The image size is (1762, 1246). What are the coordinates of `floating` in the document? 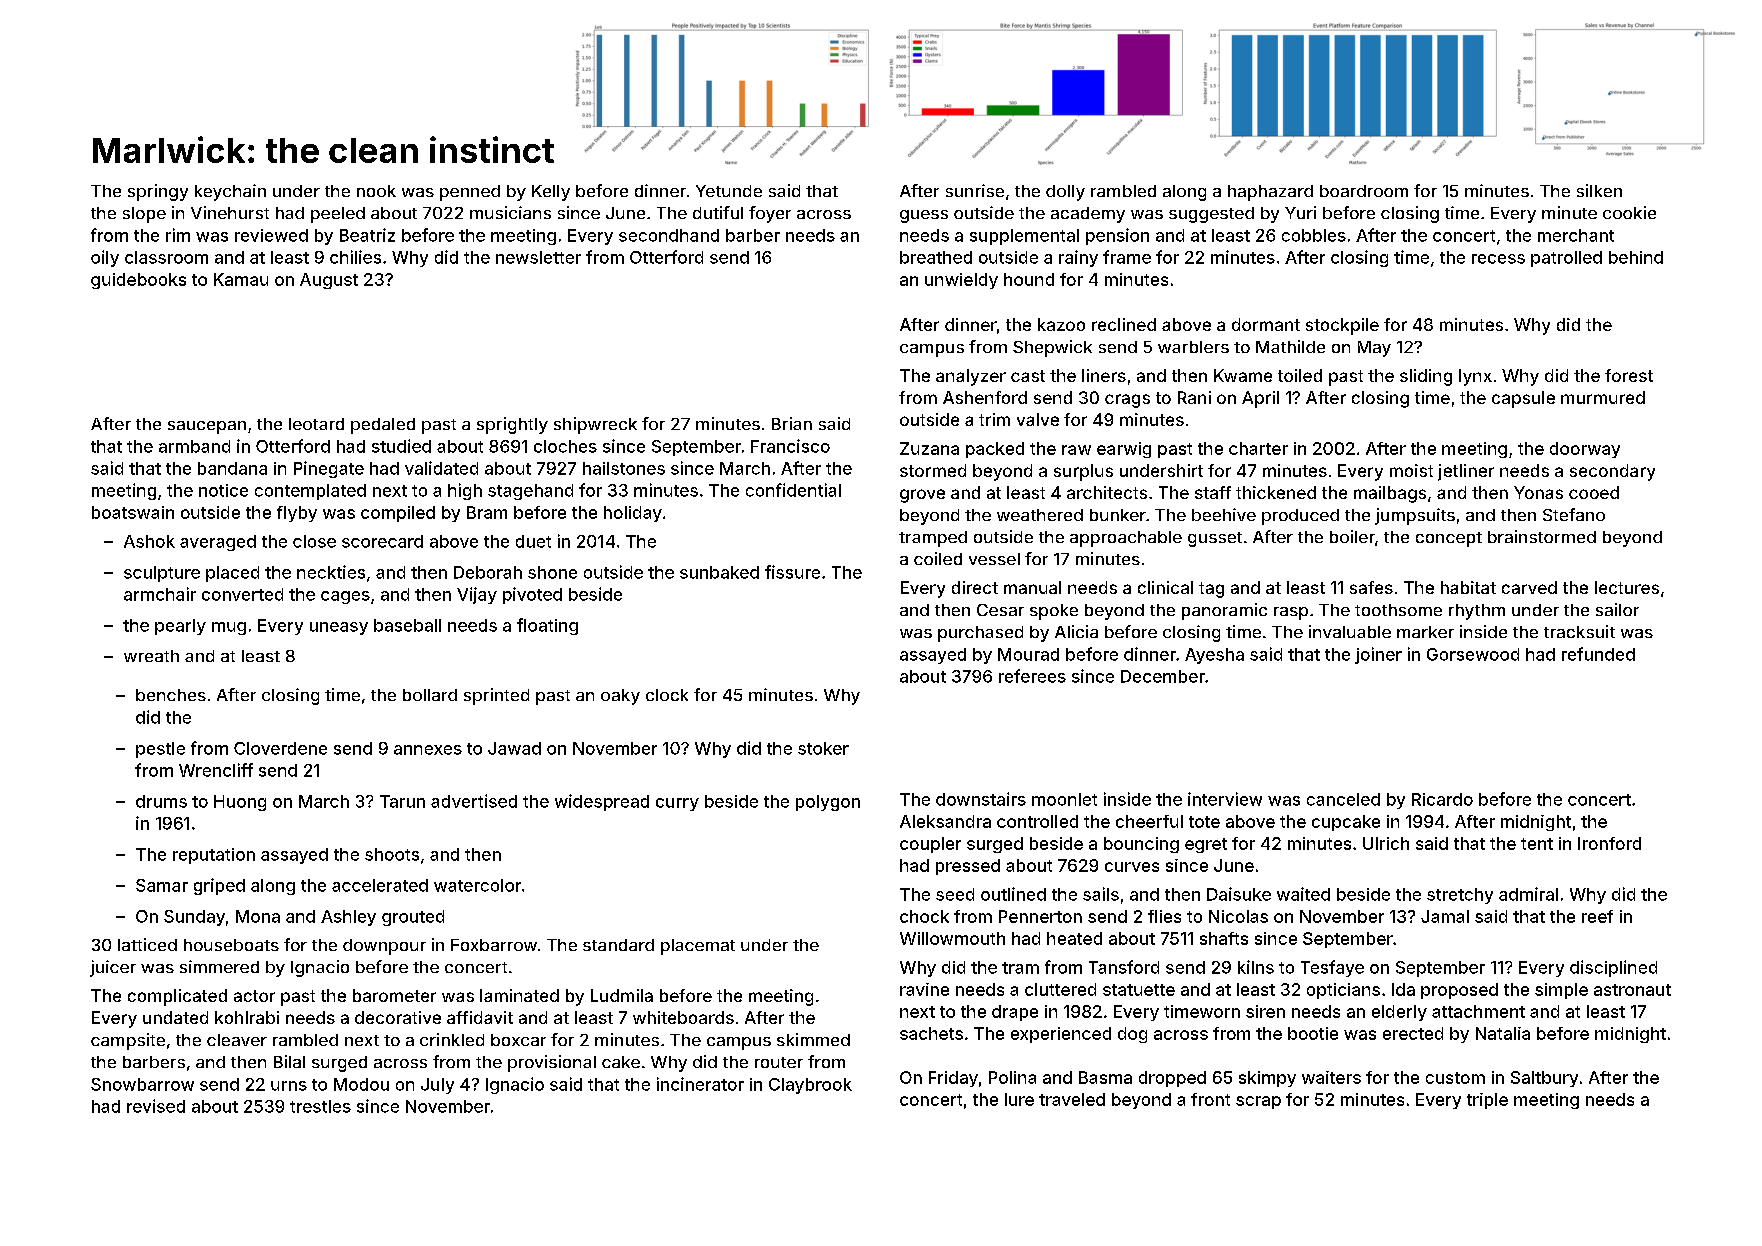 It's located at (547, 626).
